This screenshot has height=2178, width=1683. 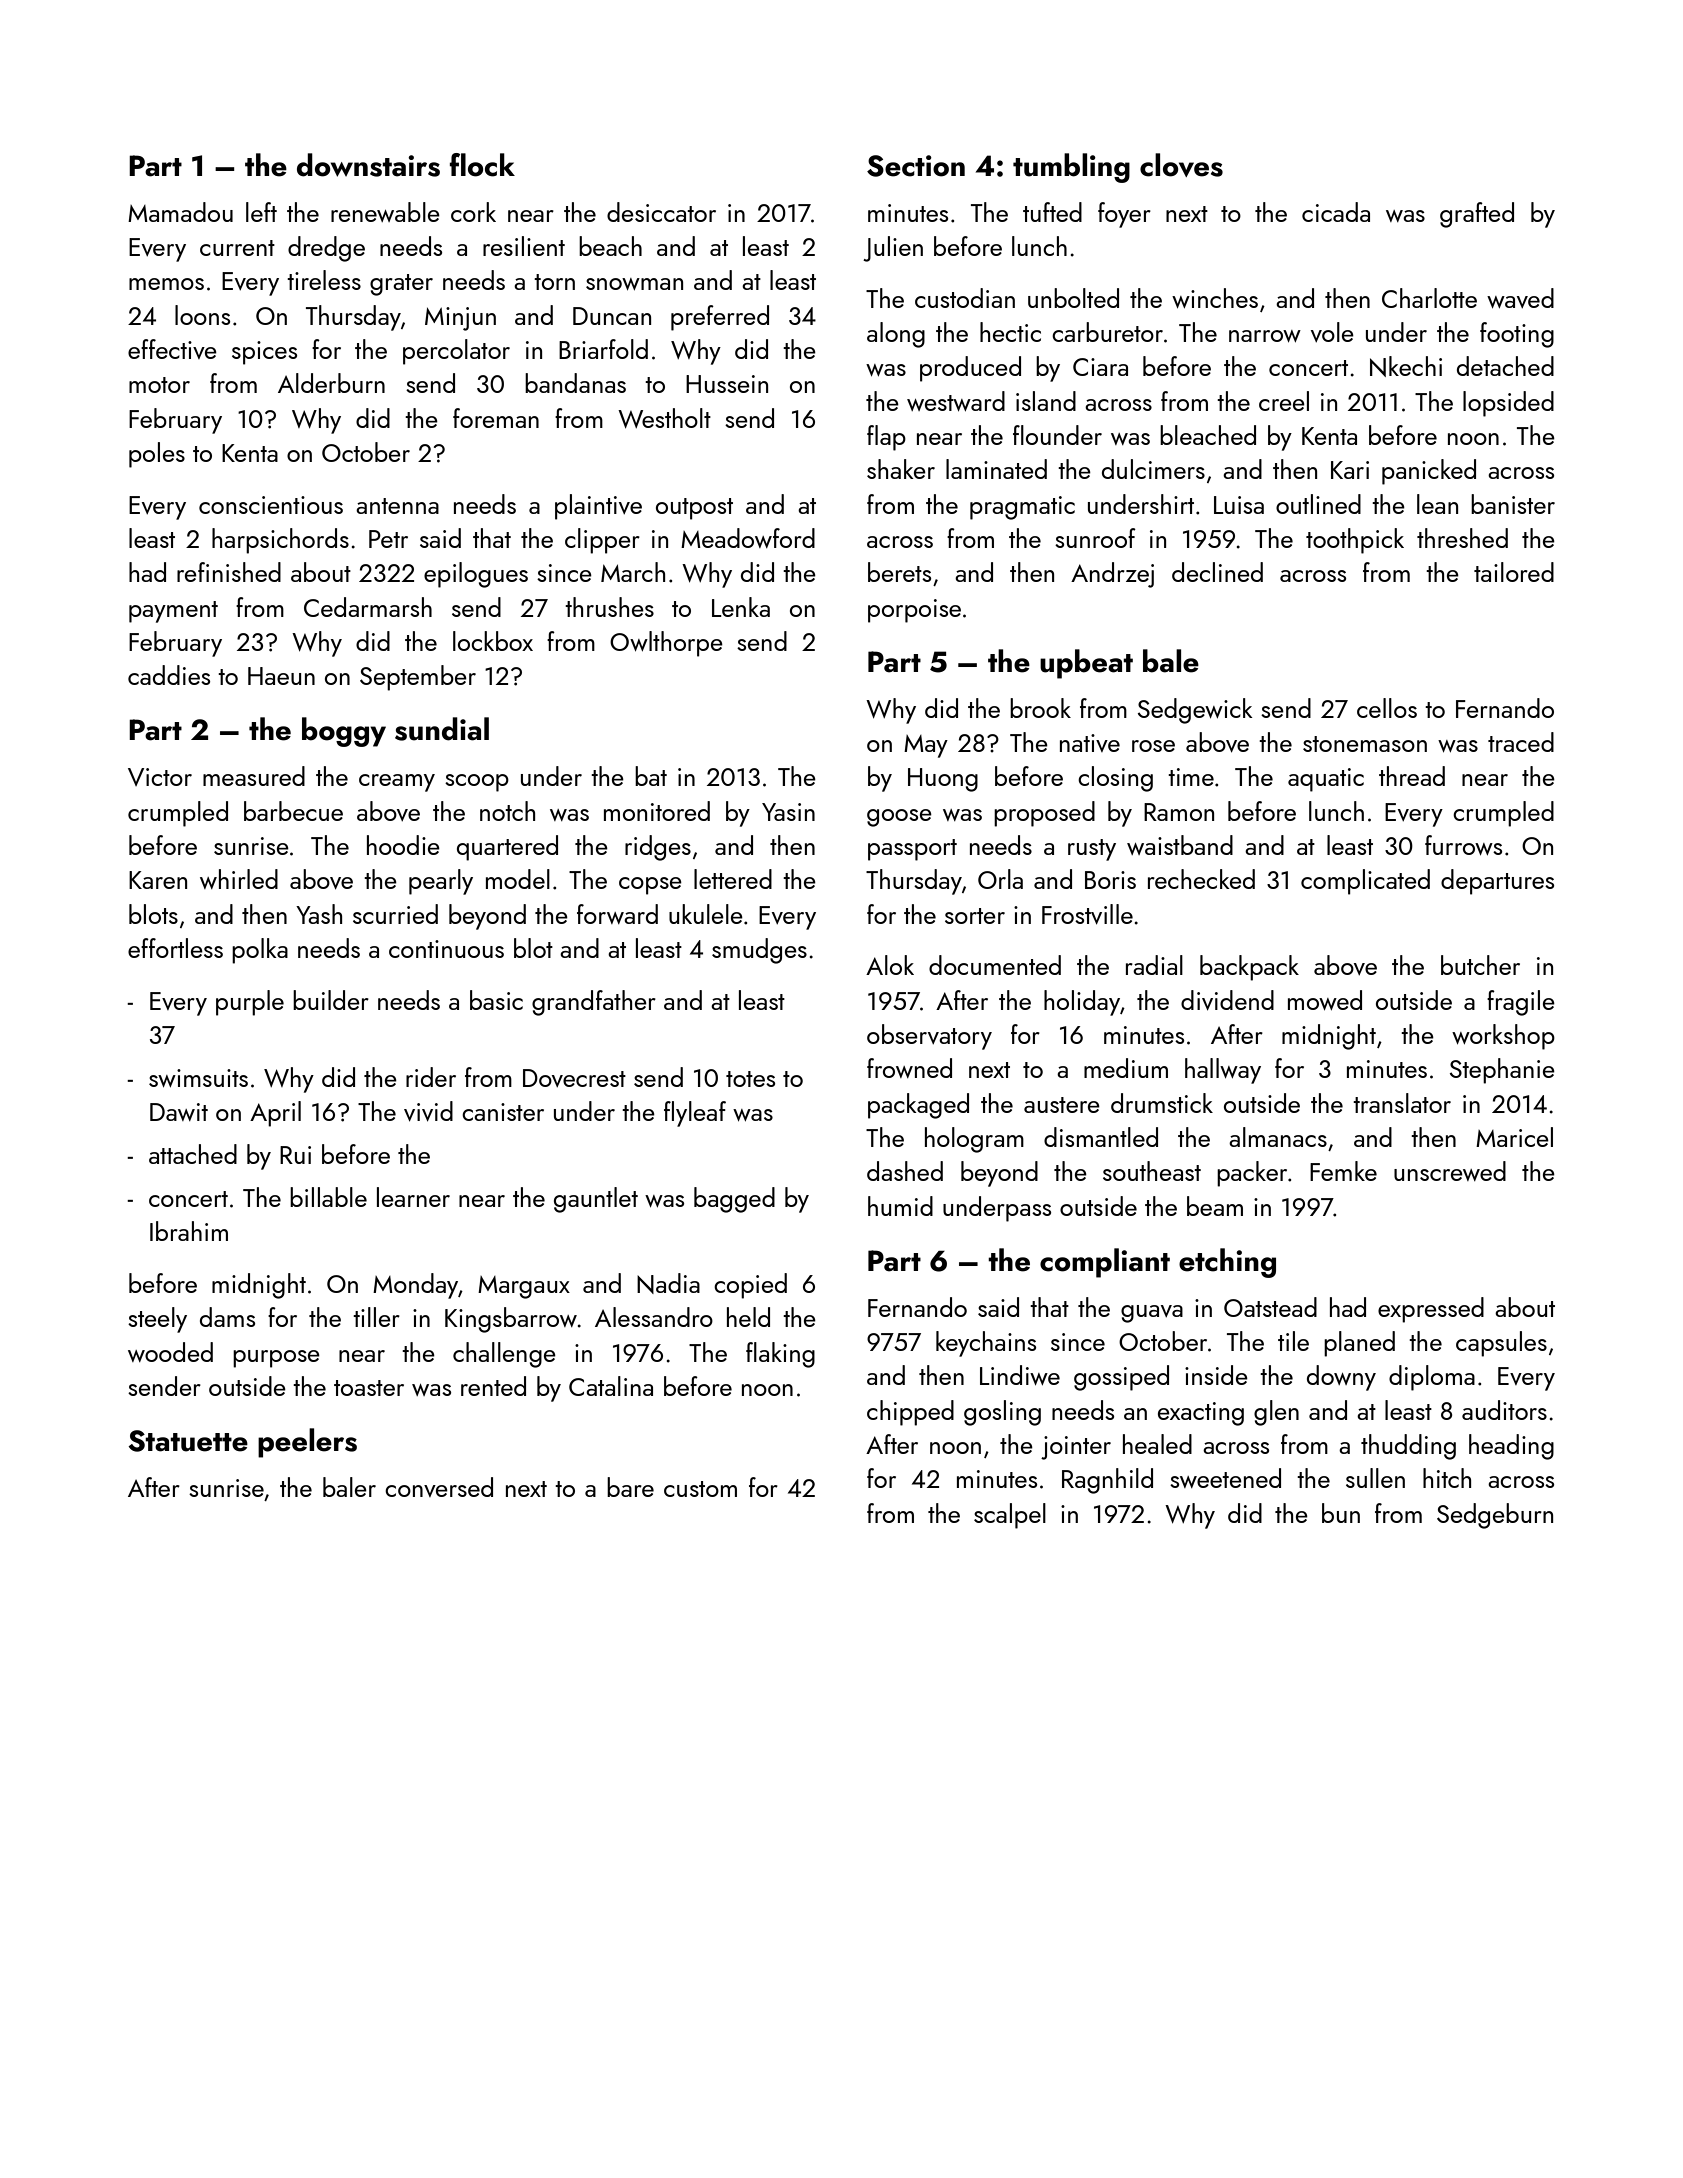 I want to click on left, so click(x=261, y=212).
